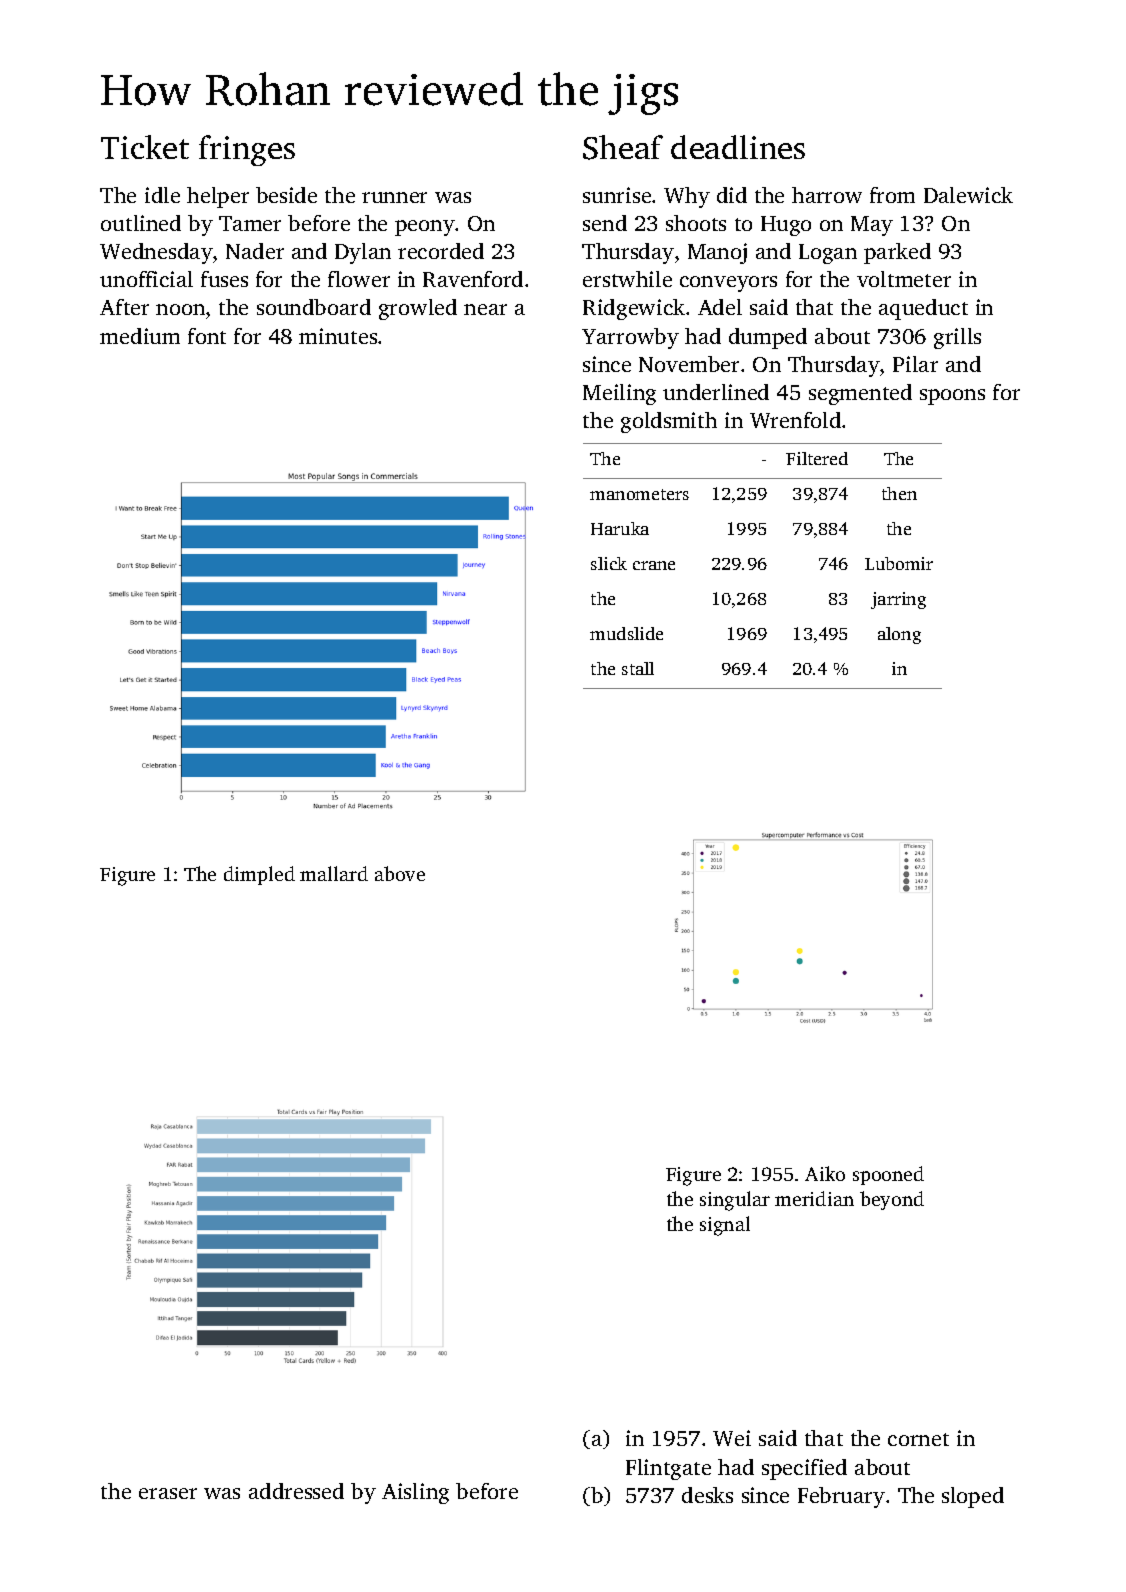  Describe the element at coordinates (485, 309) in the screenshot. I see `near` at that location.
